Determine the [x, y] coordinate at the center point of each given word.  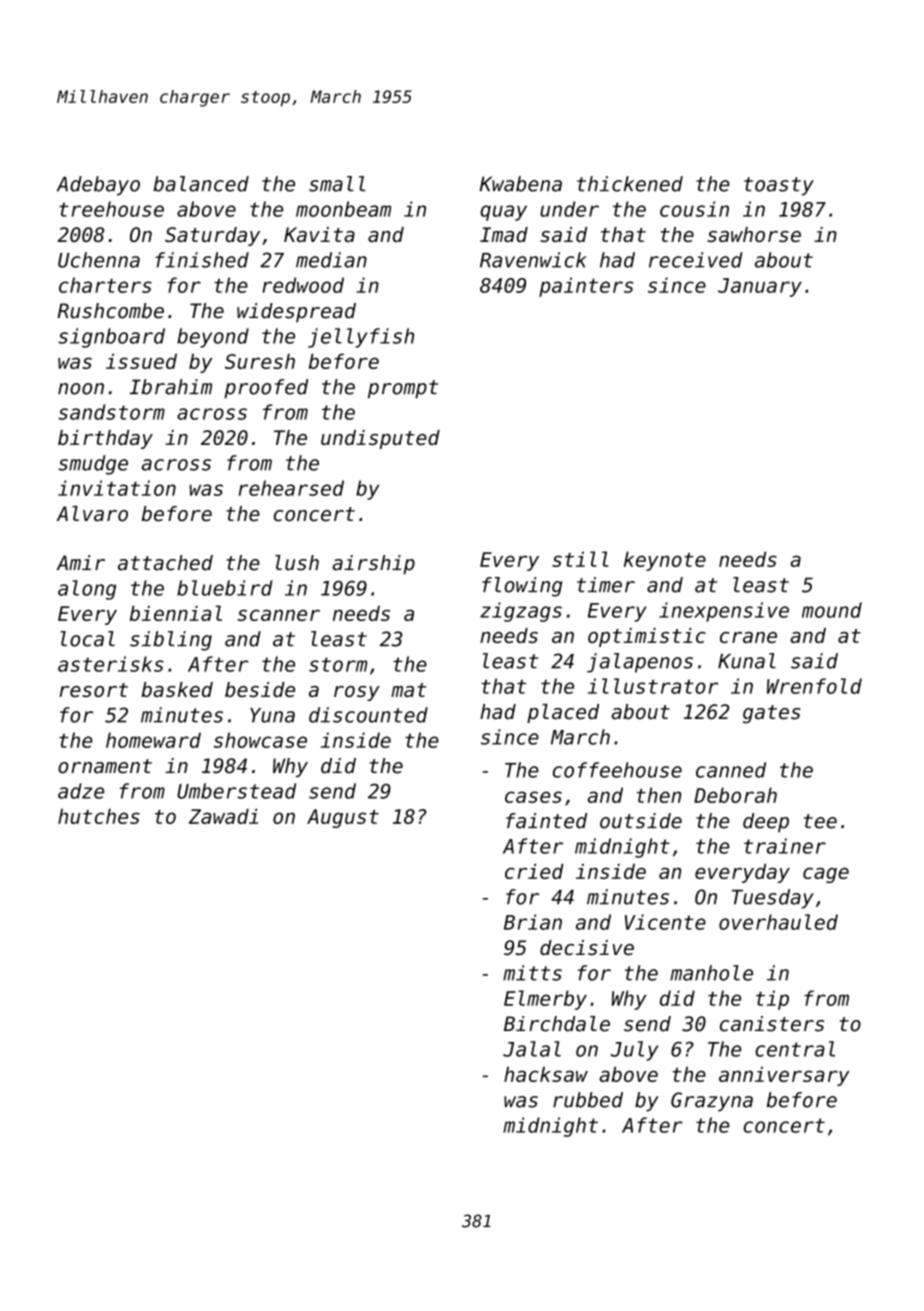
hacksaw [546, 1074]
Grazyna [712, 1102]
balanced [201, 184]
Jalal [532, 1049]
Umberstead [236, 791]
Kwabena [521, 184]
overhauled [778, 922]
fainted [546, 821]
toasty [779, 186]
